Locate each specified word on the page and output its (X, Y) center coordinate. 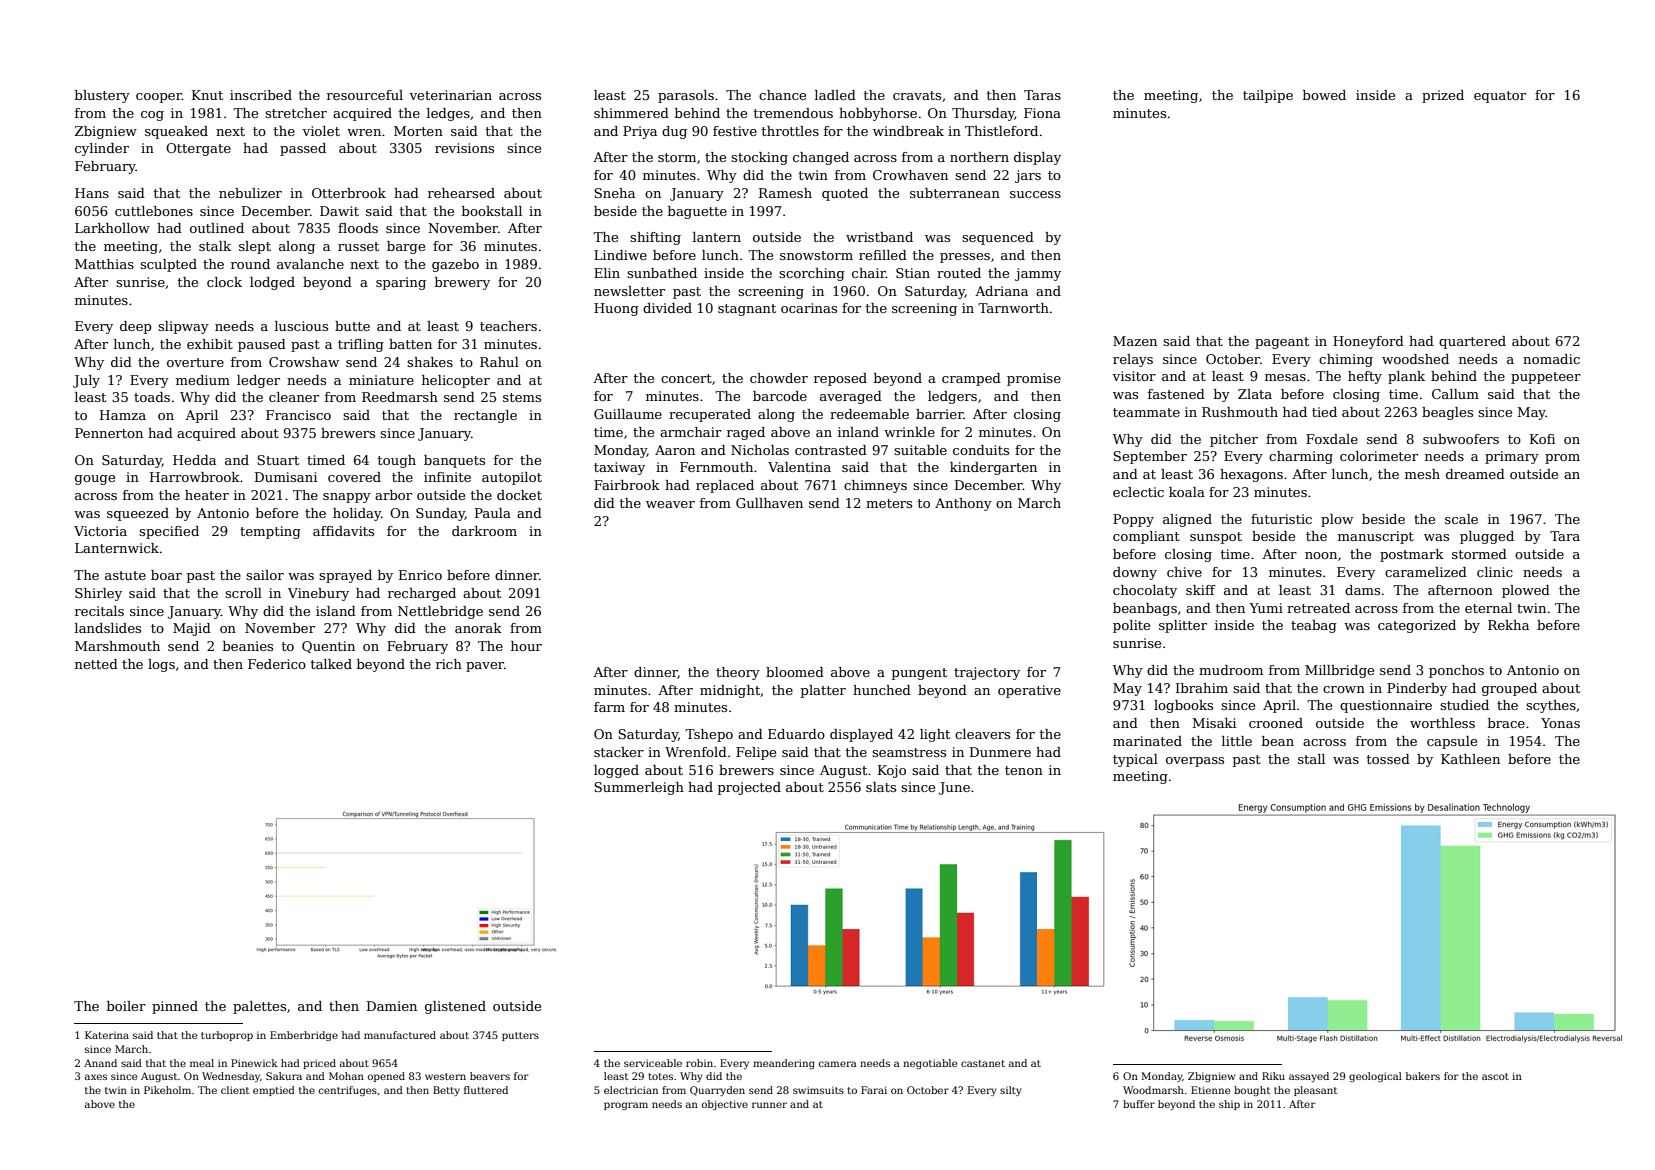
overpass (1195, 762)
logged (616, 771)
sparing (401, 283)
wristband (879, 237)
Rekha (1508, 625)
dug (674, 132)
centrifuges (348, 1091)
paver (485, 667)
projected (749, 788)
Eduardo (796, 734)
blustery (102, 96)
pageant (1282, 343)
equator (1500, 97)
